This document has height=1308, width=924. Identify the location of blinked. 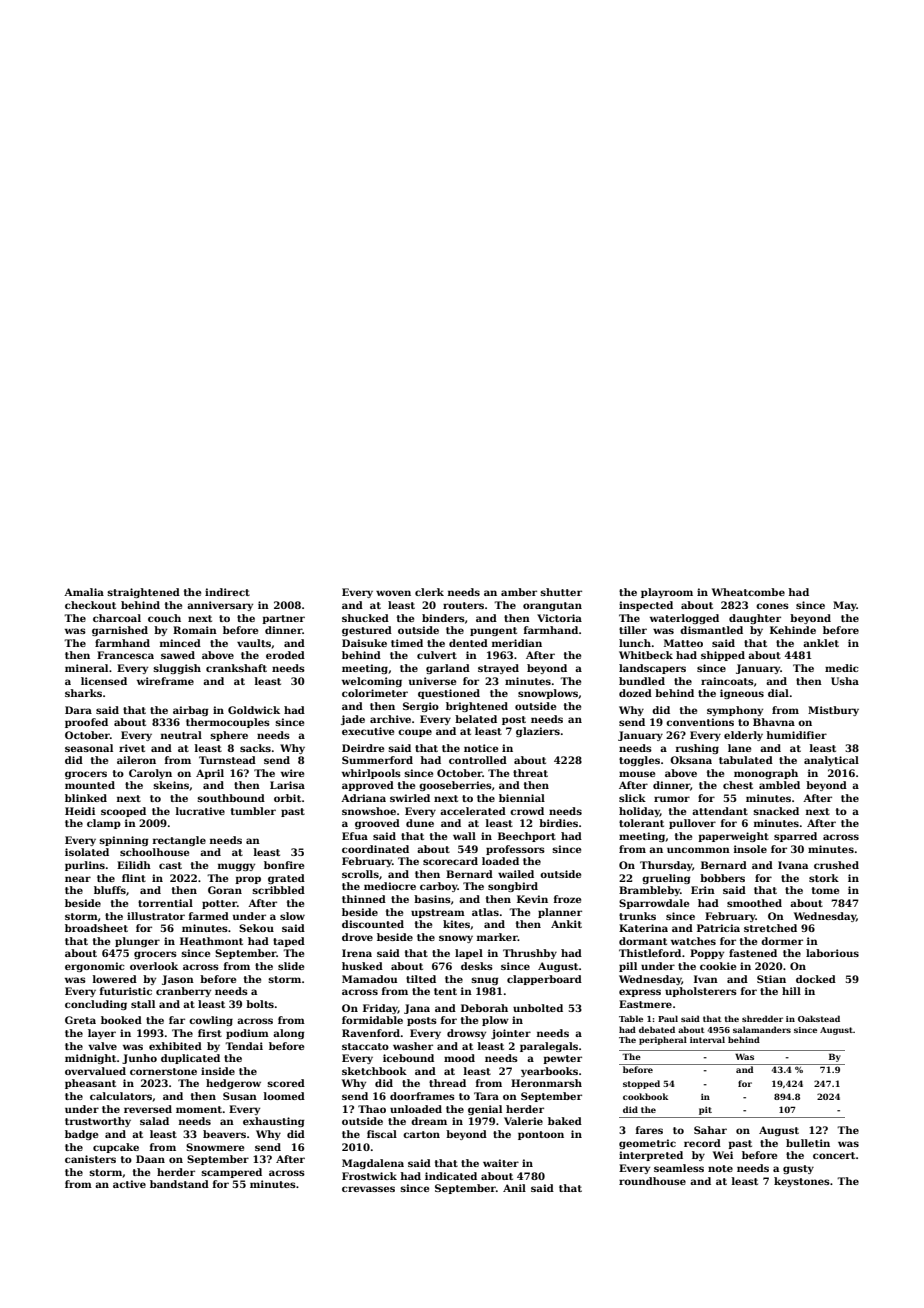
(86, 798).
